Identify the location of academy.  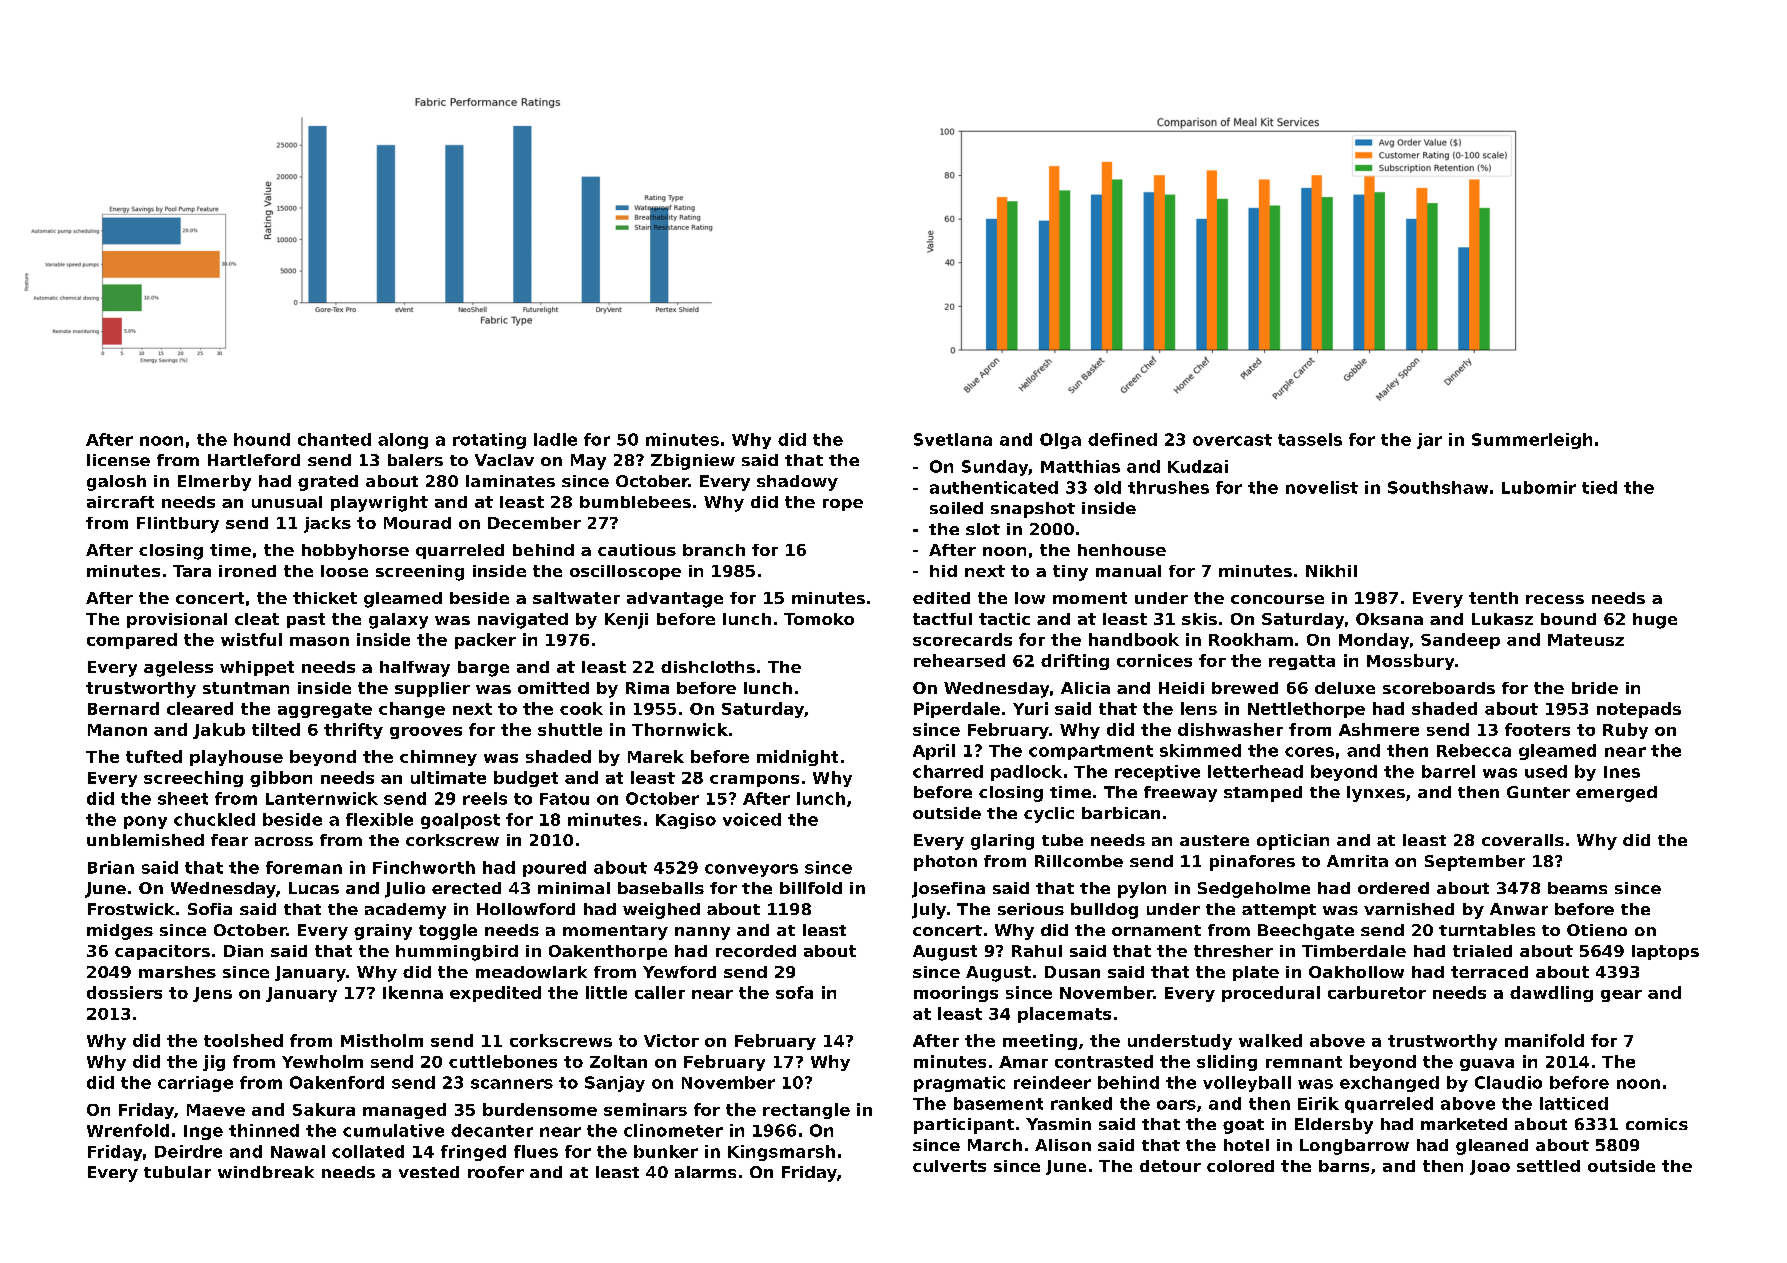
(405, 911).
